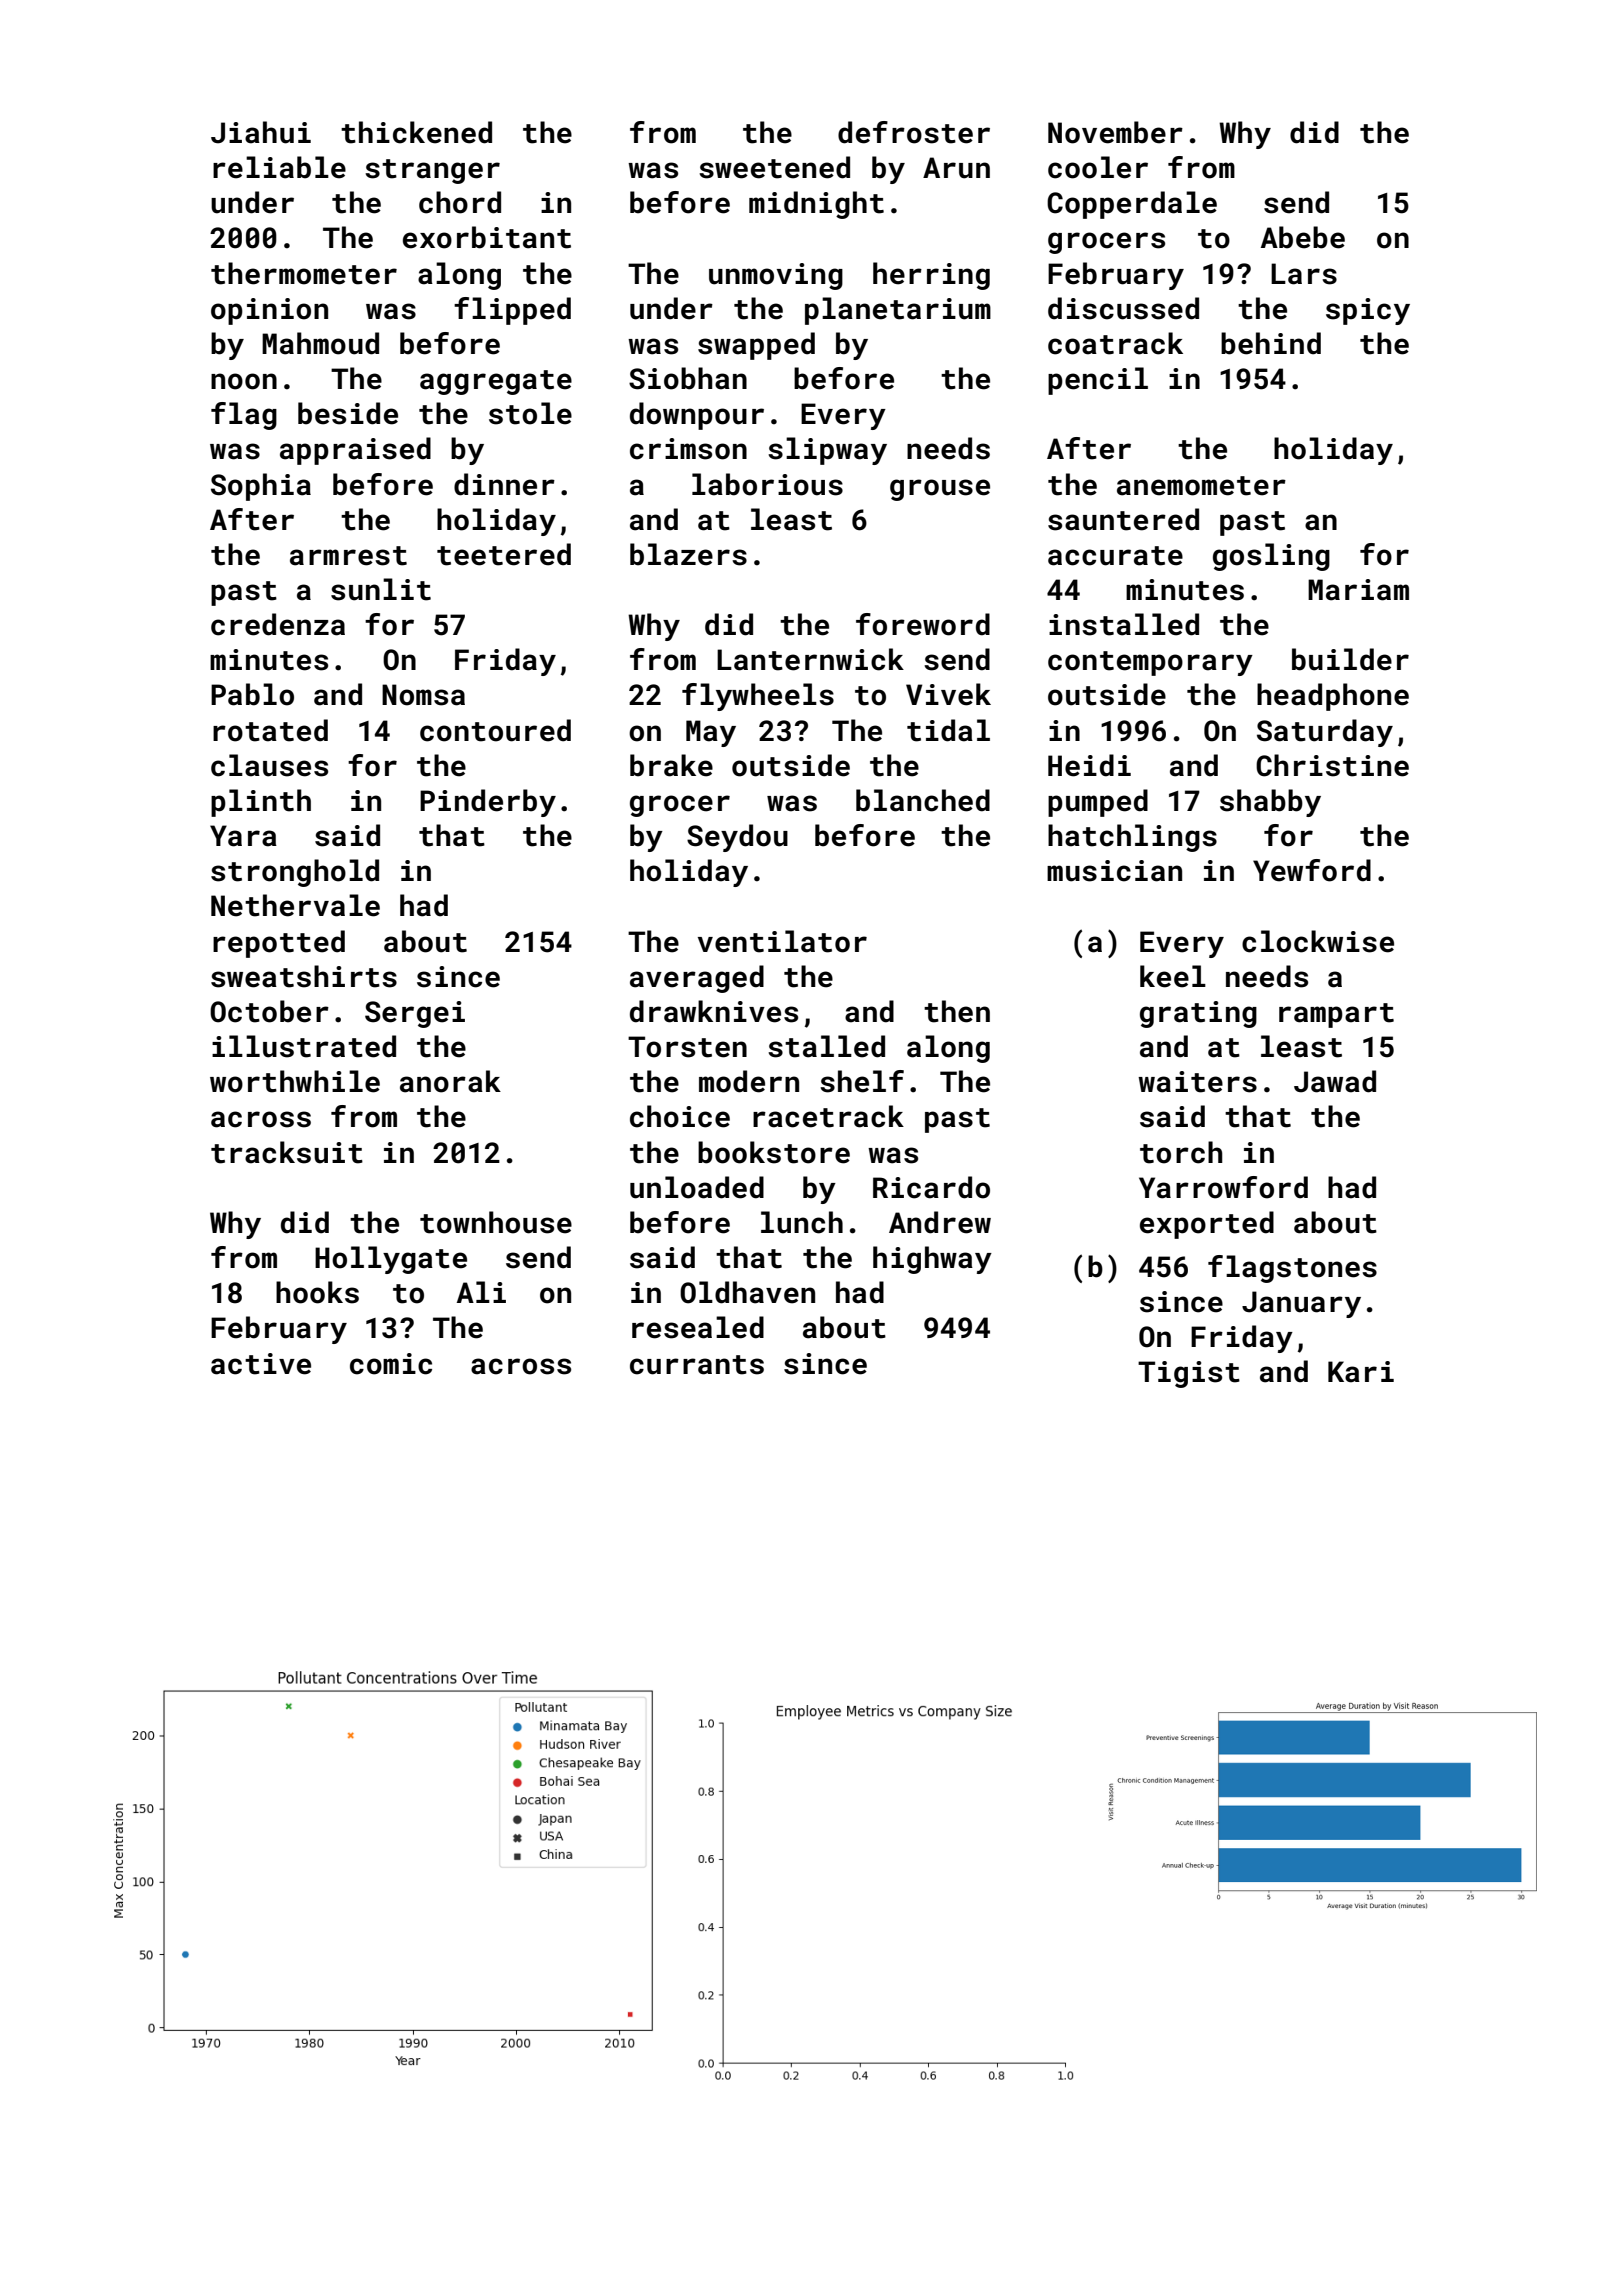 This page has width=1620, height=2292. What do you see at coordinates (1132, 838) in the page?
I see `hatchlings` at bounding box center [1132, 838].
